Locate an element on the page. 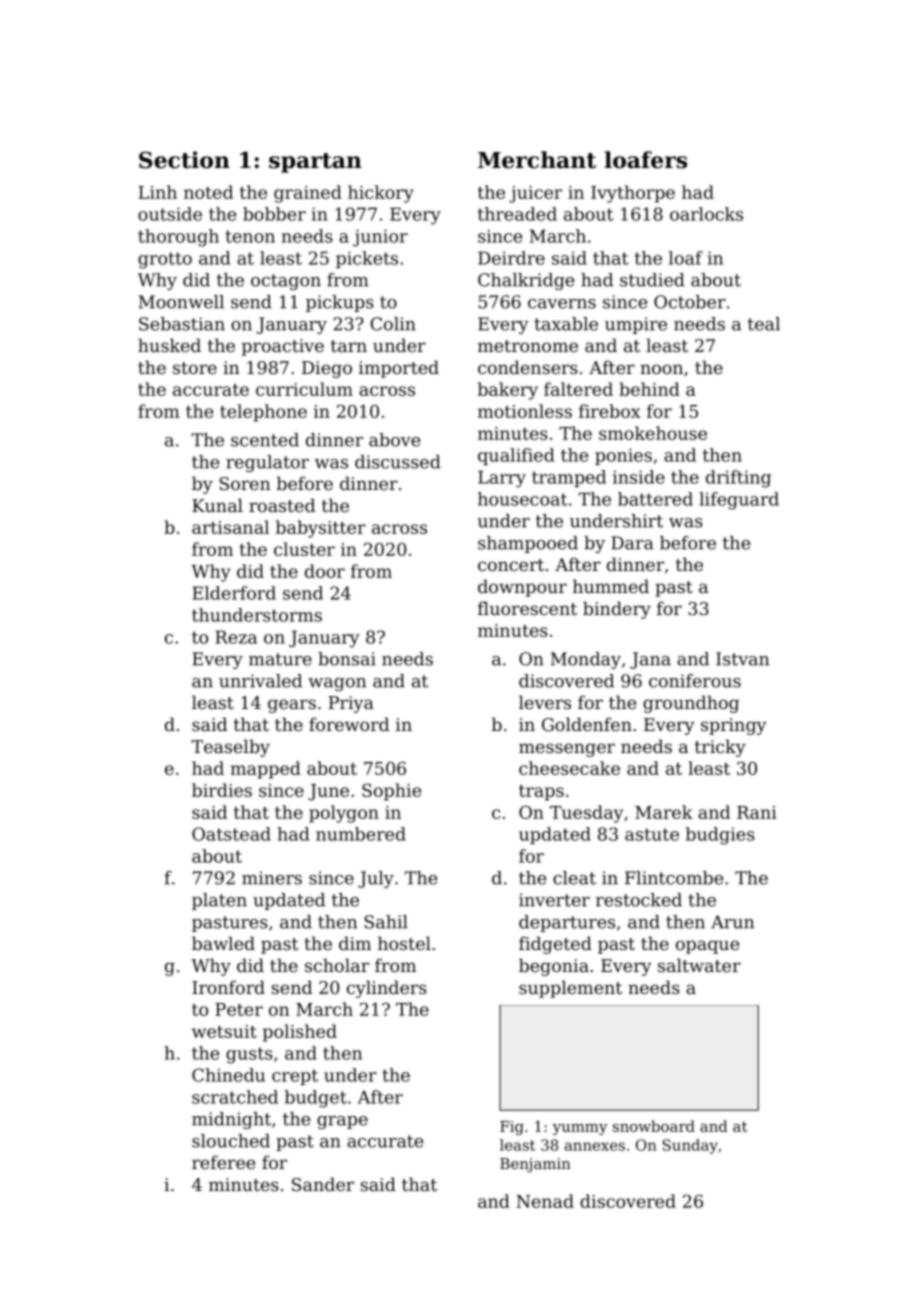 Image resolution: width=919 pixels, height=1304 pixels. October is located at coordinates (690, 302).
